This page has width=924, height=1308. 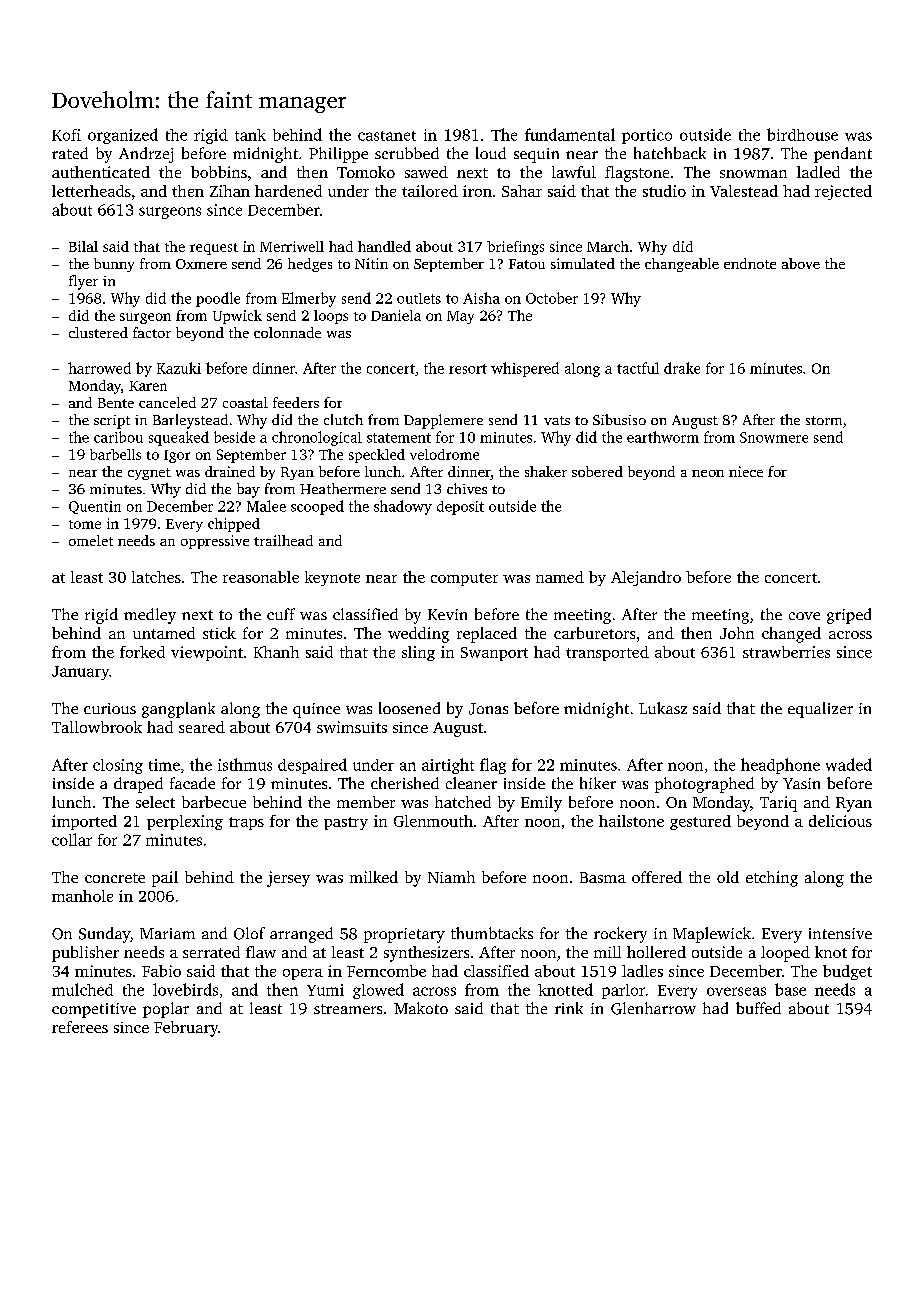 What do you see at coordinates (301, 935) in the page?
I see `arranged` at bounding box center [301, 935].
